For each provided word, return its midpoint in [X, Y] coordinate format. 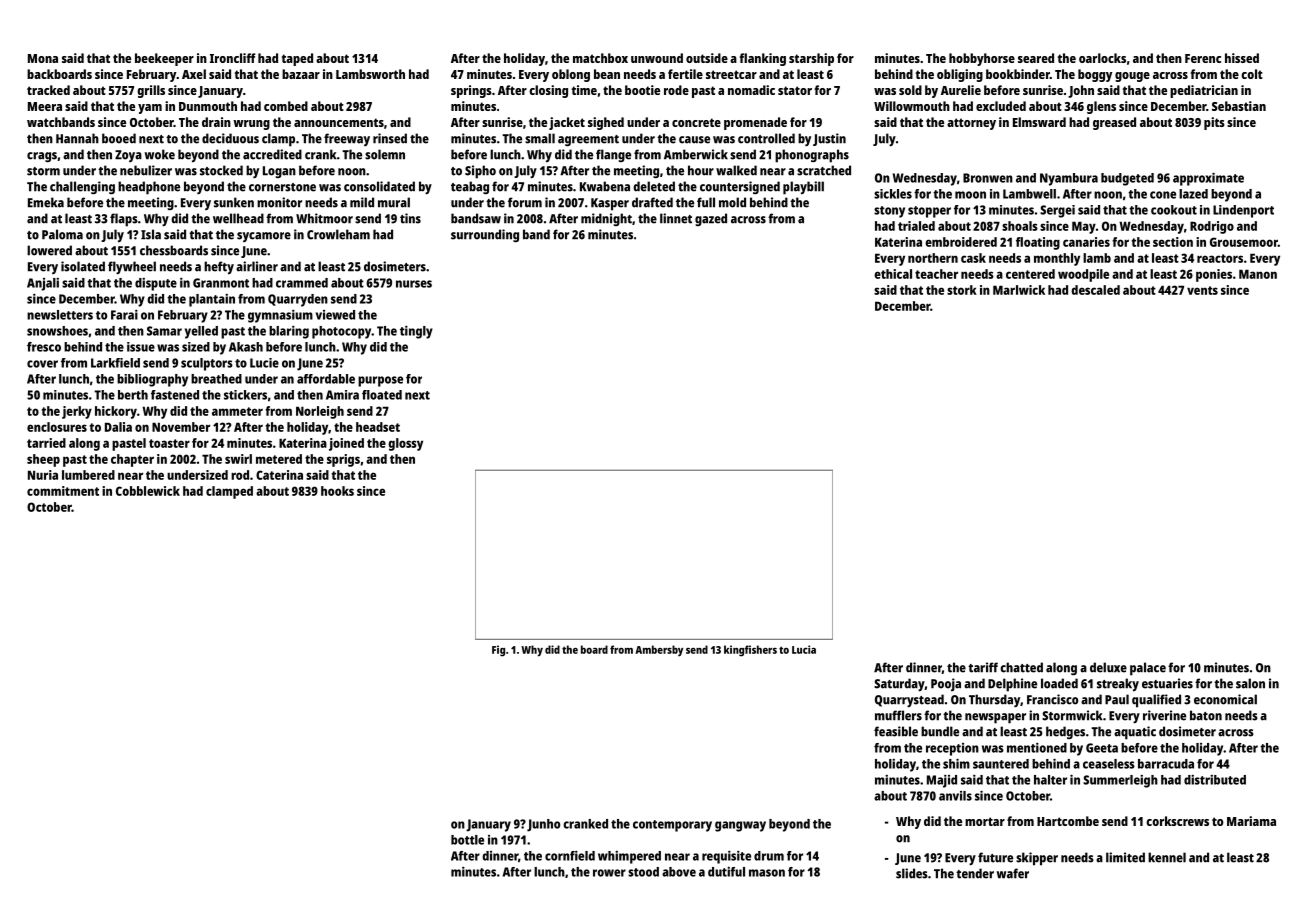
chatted [1021, 667]
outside [707, 58]
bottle [467, 840]
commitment [63, 491]
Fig [498, 651]
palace [1148, 669]
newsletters [60, 315]
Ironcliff [232, 58]
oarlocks [1102, 58]
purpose [380, 381]
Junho [543, 825]
